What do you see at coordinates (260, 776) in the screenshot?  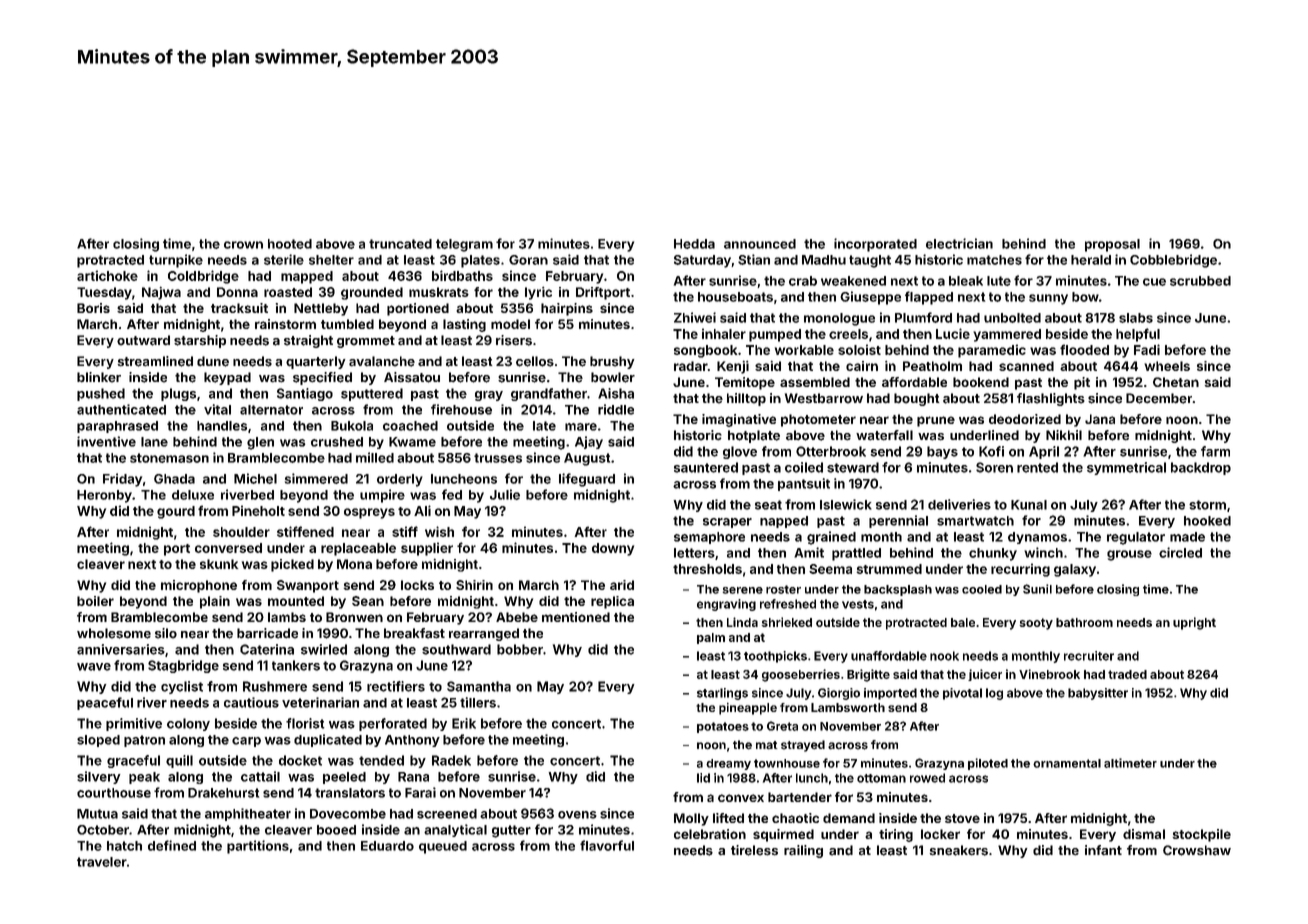 I see `cattail` at bounding box center [260, 776].
